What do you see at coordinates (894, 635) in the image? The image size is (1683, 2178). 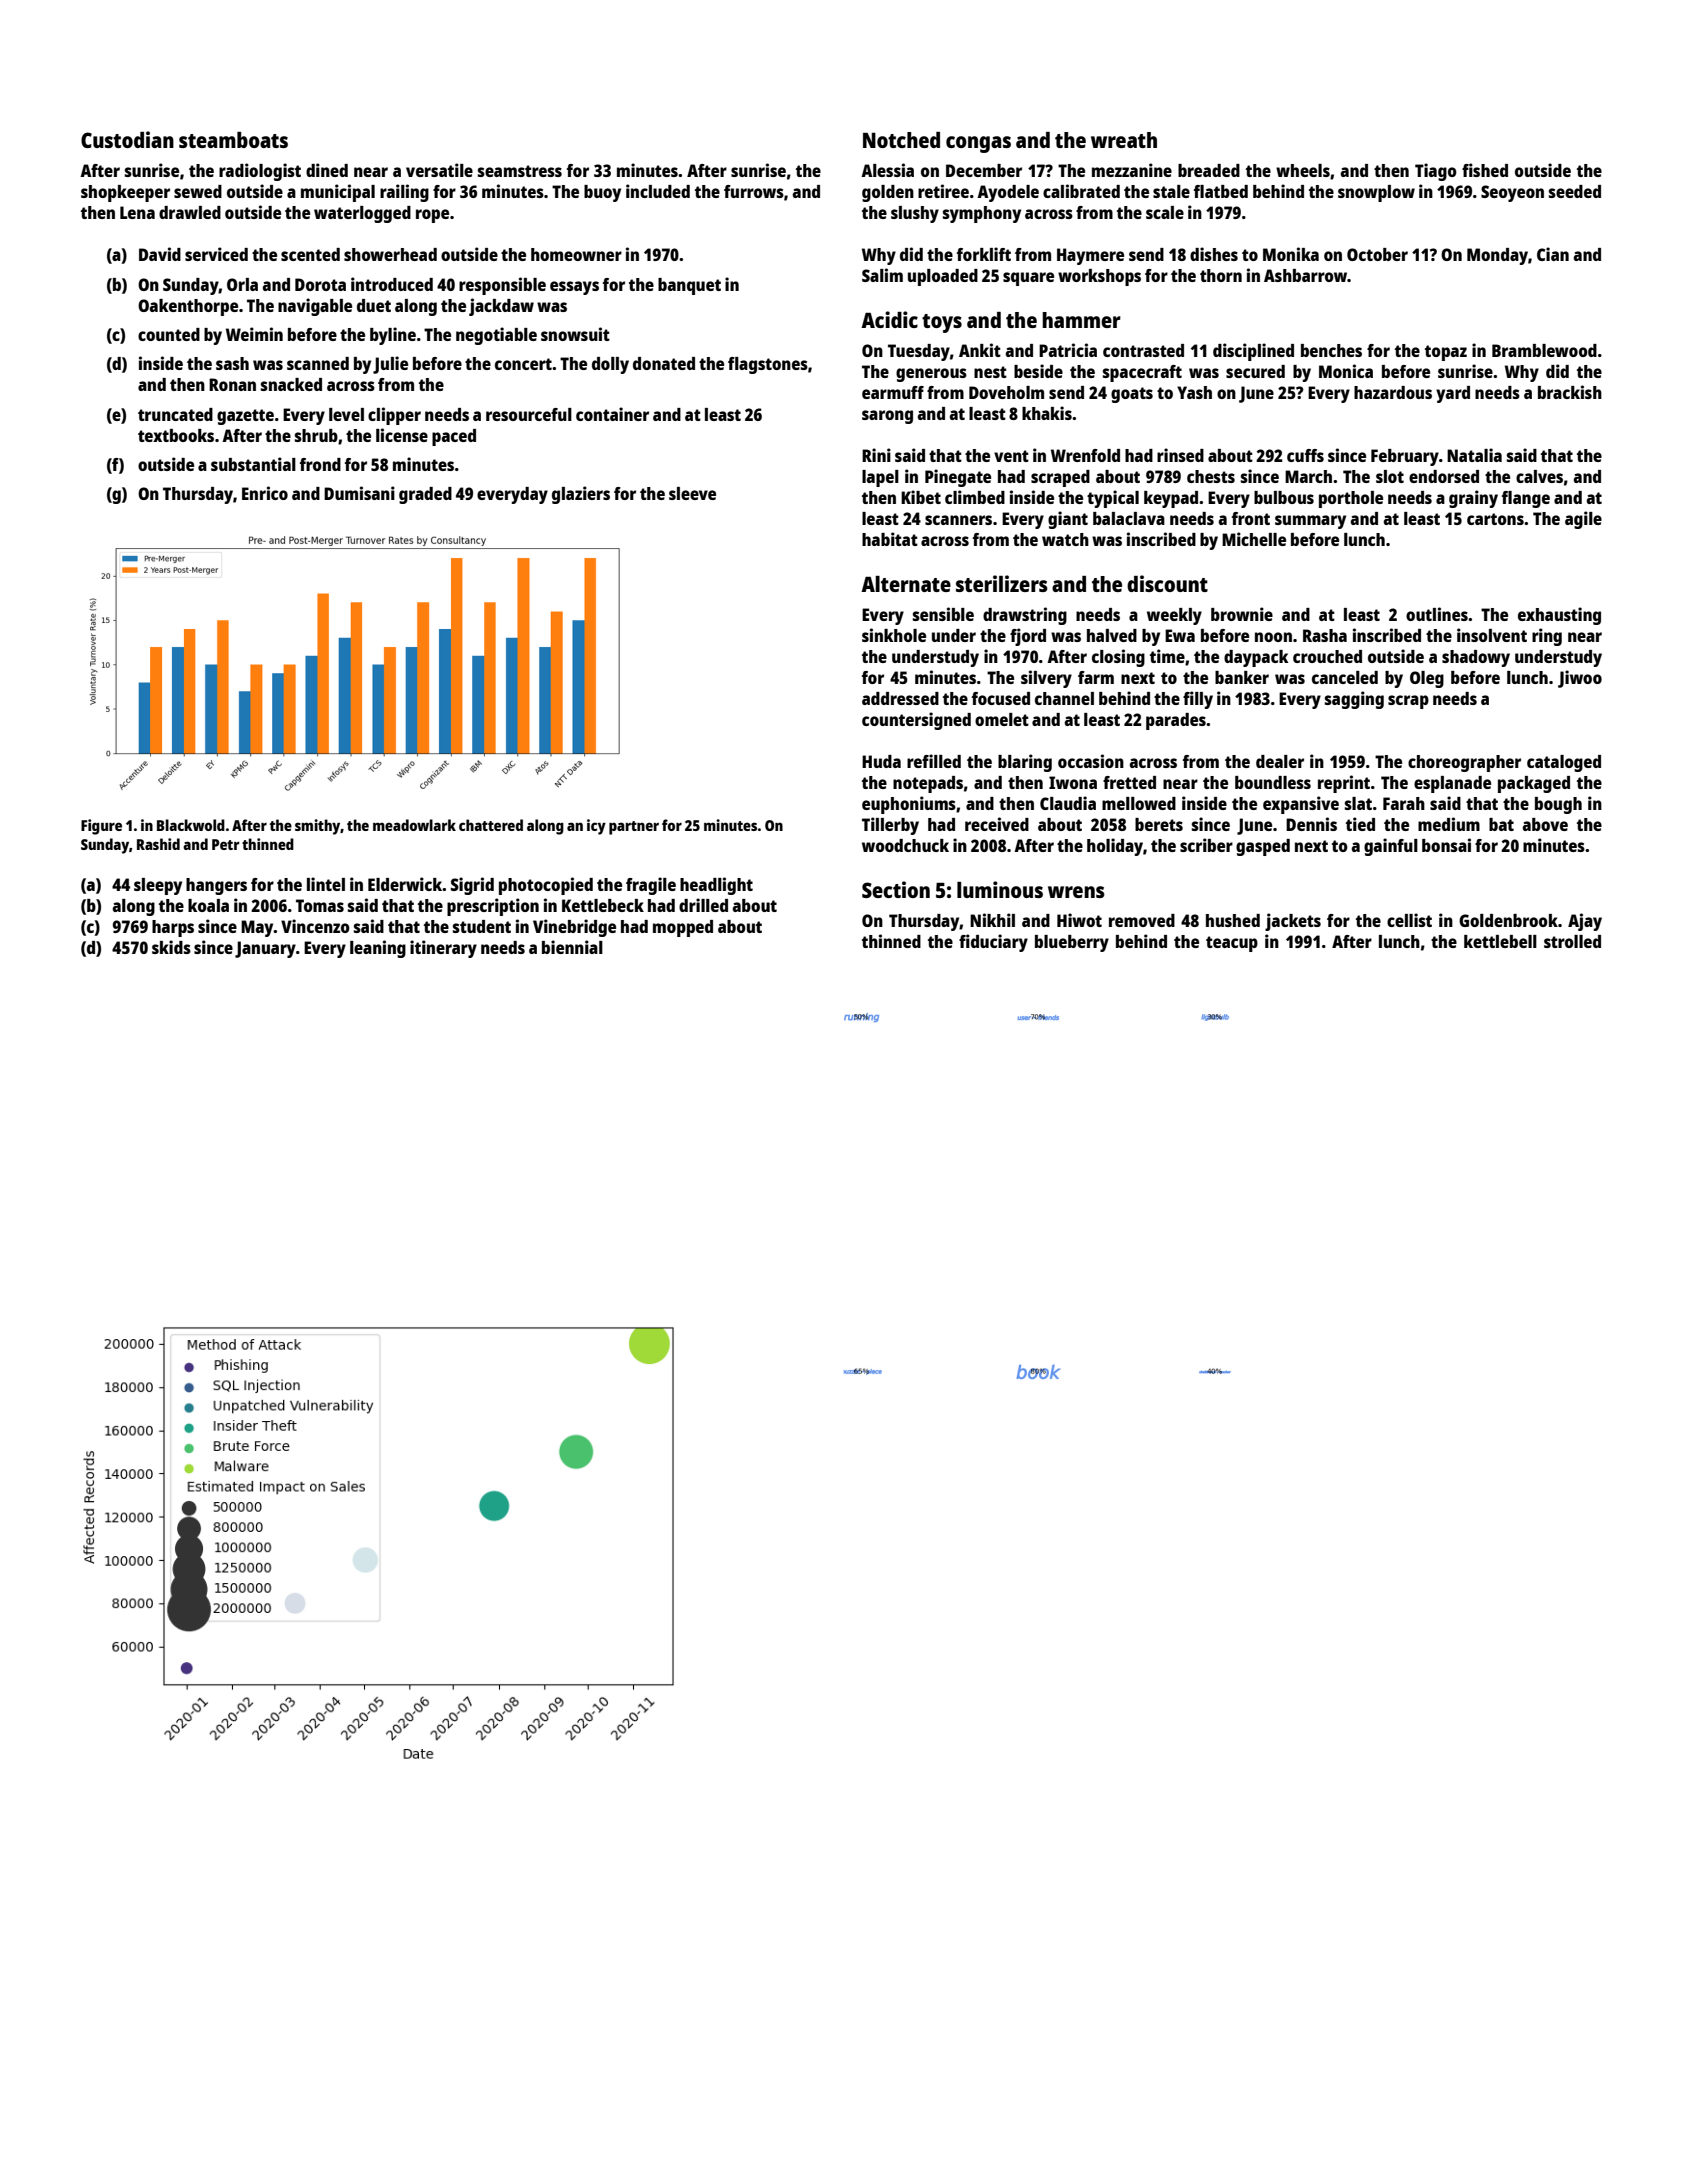 I see `sinkhole` at bounding box center [894, 635].
